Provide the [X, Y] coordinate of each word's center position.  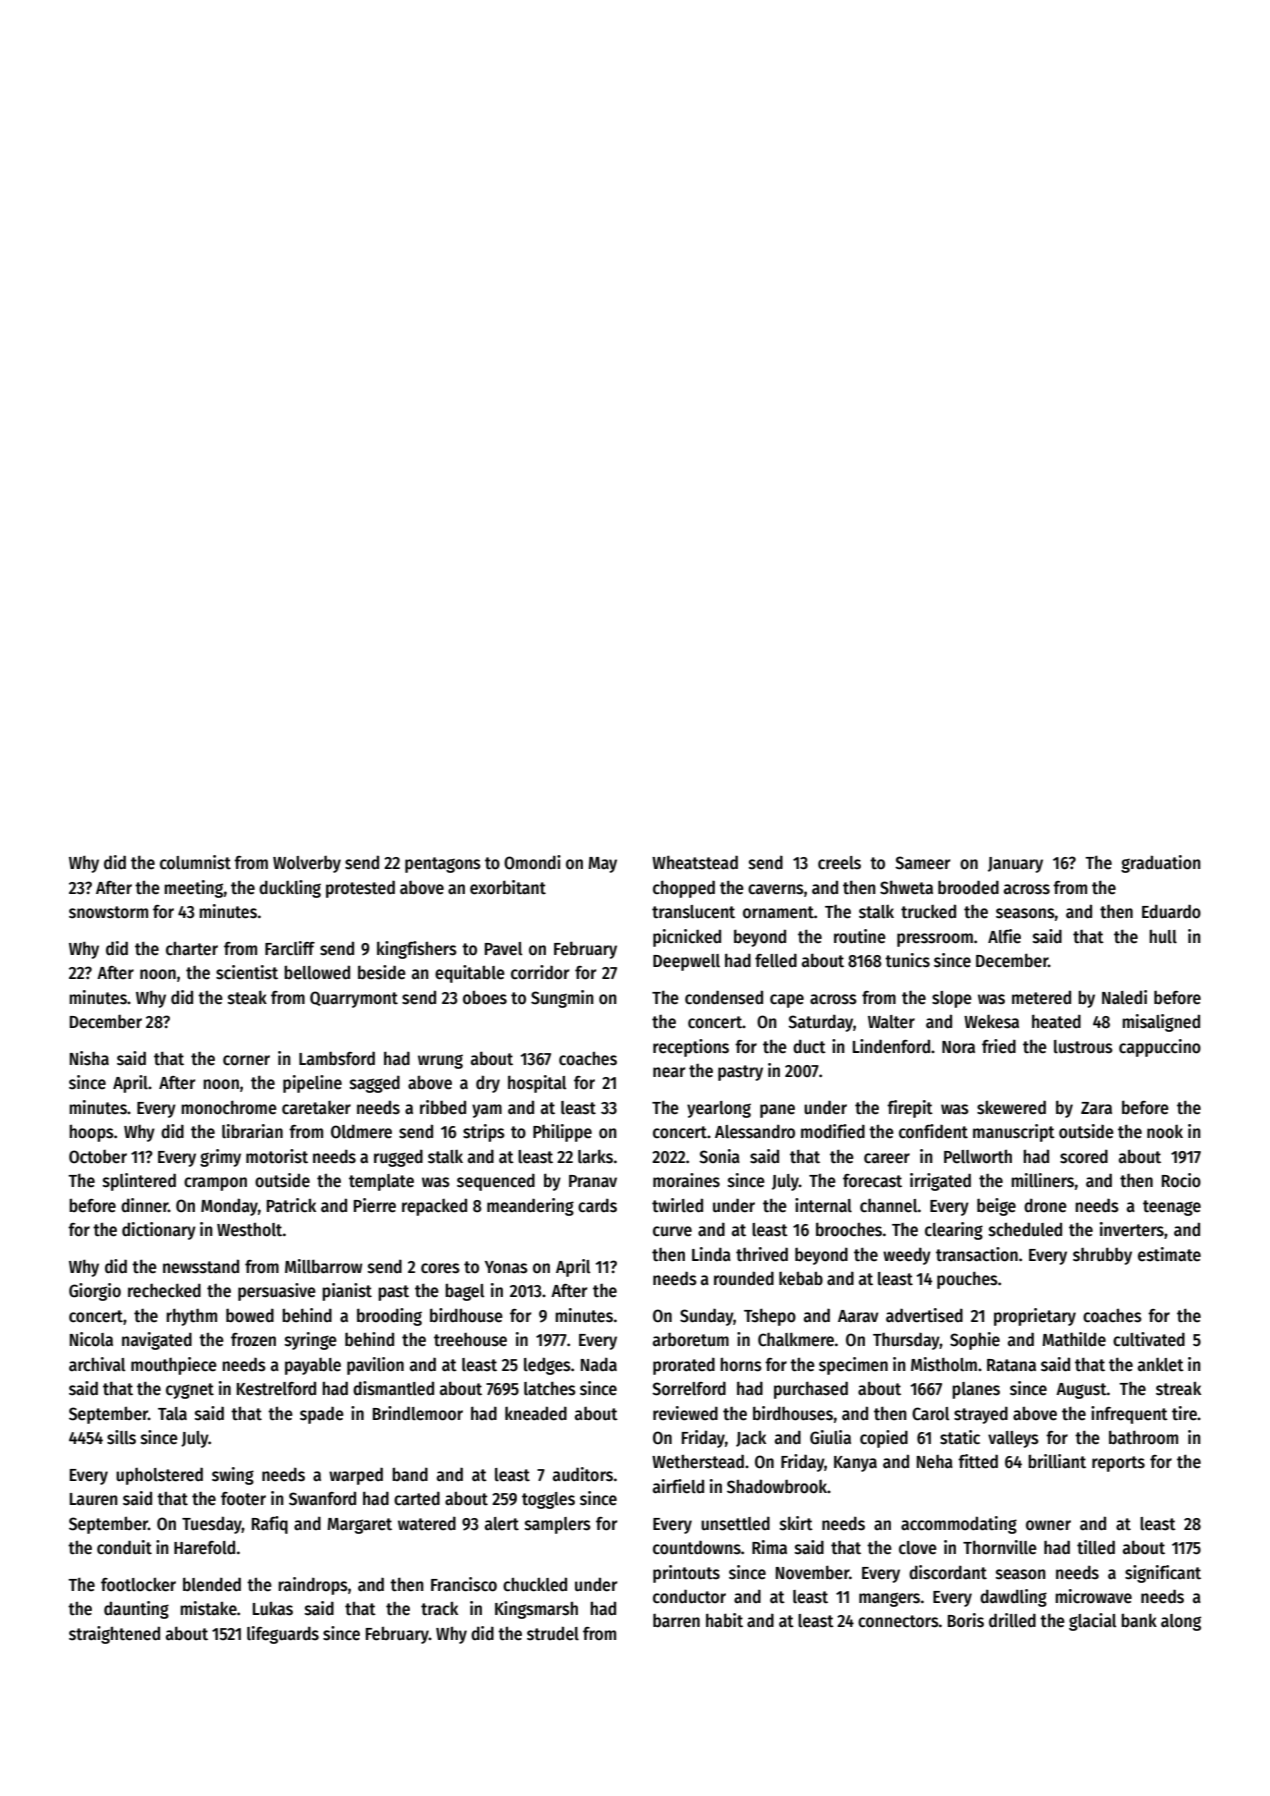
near [669, 1072]
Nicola [91, 1339]
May [602, 865]
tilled [1096, 1547]
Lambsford [337, 1058]
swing [233, 1476]
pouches [967, 1280]
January [1015, 865]
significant [1163, 1574]
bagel [464, 1292]
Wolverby [307, 864]
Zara [1096, 1108]
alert [502, 1524]
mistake [208, 1608]
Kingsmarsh [536, 1610]
